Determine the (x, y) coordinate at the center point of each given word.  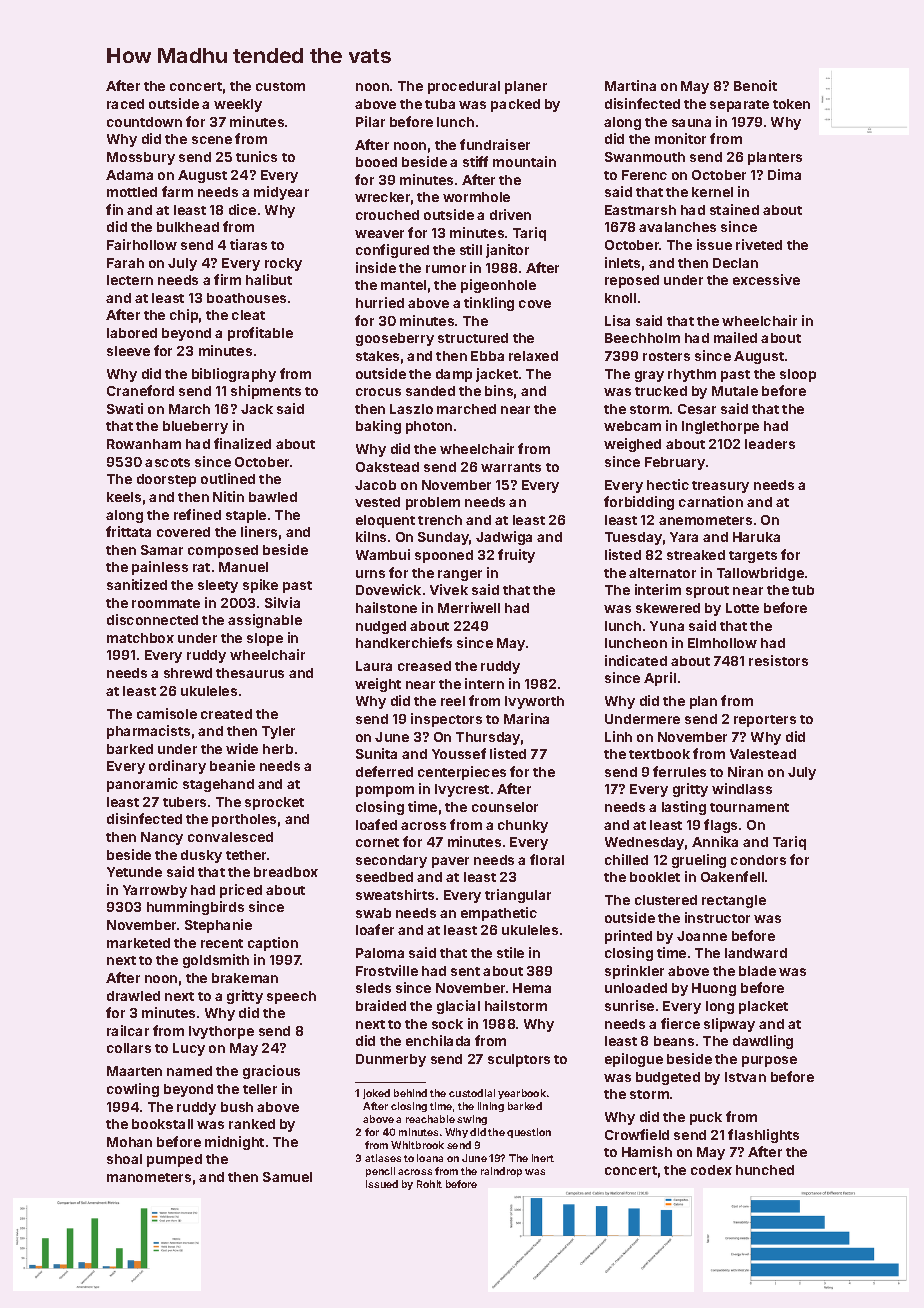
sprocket (274, 803)
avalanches (677, 227)
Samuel (287, 1177)
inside (376, 267)
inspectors (446, 720)
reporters (765, 721)
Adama (129, 175)
